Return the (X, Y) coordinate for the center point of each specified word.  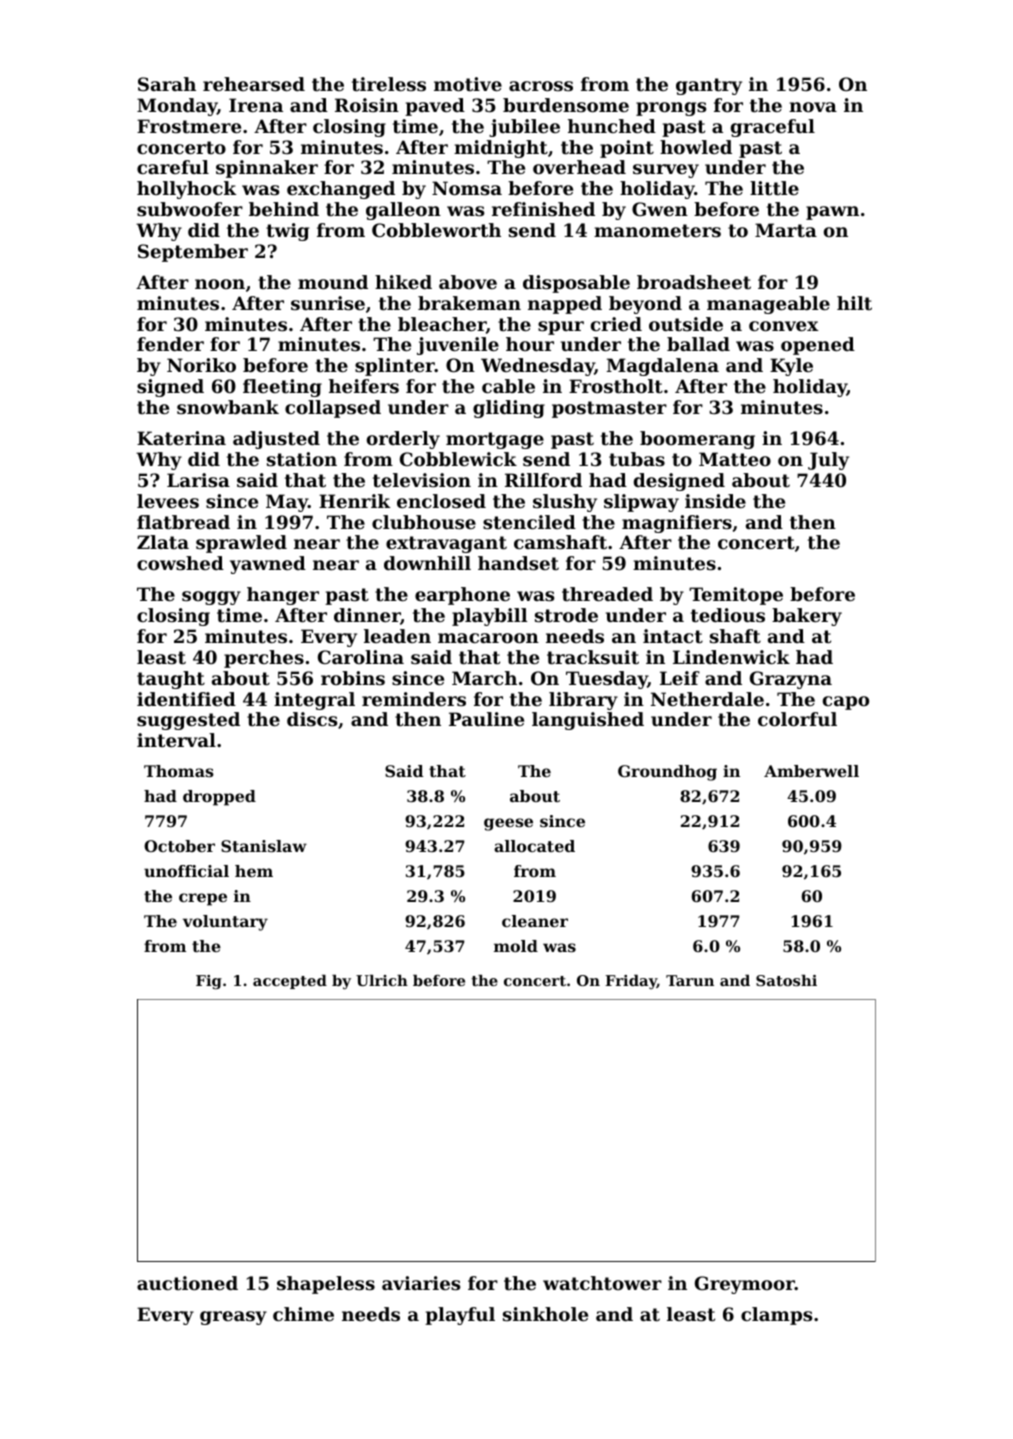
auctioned (187, 1283)
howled (696, 147)
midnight (501, 149)
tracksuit (593, 657)
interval (176, 740)
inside (715, 501)
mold (516, 946)
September (193, 253)
